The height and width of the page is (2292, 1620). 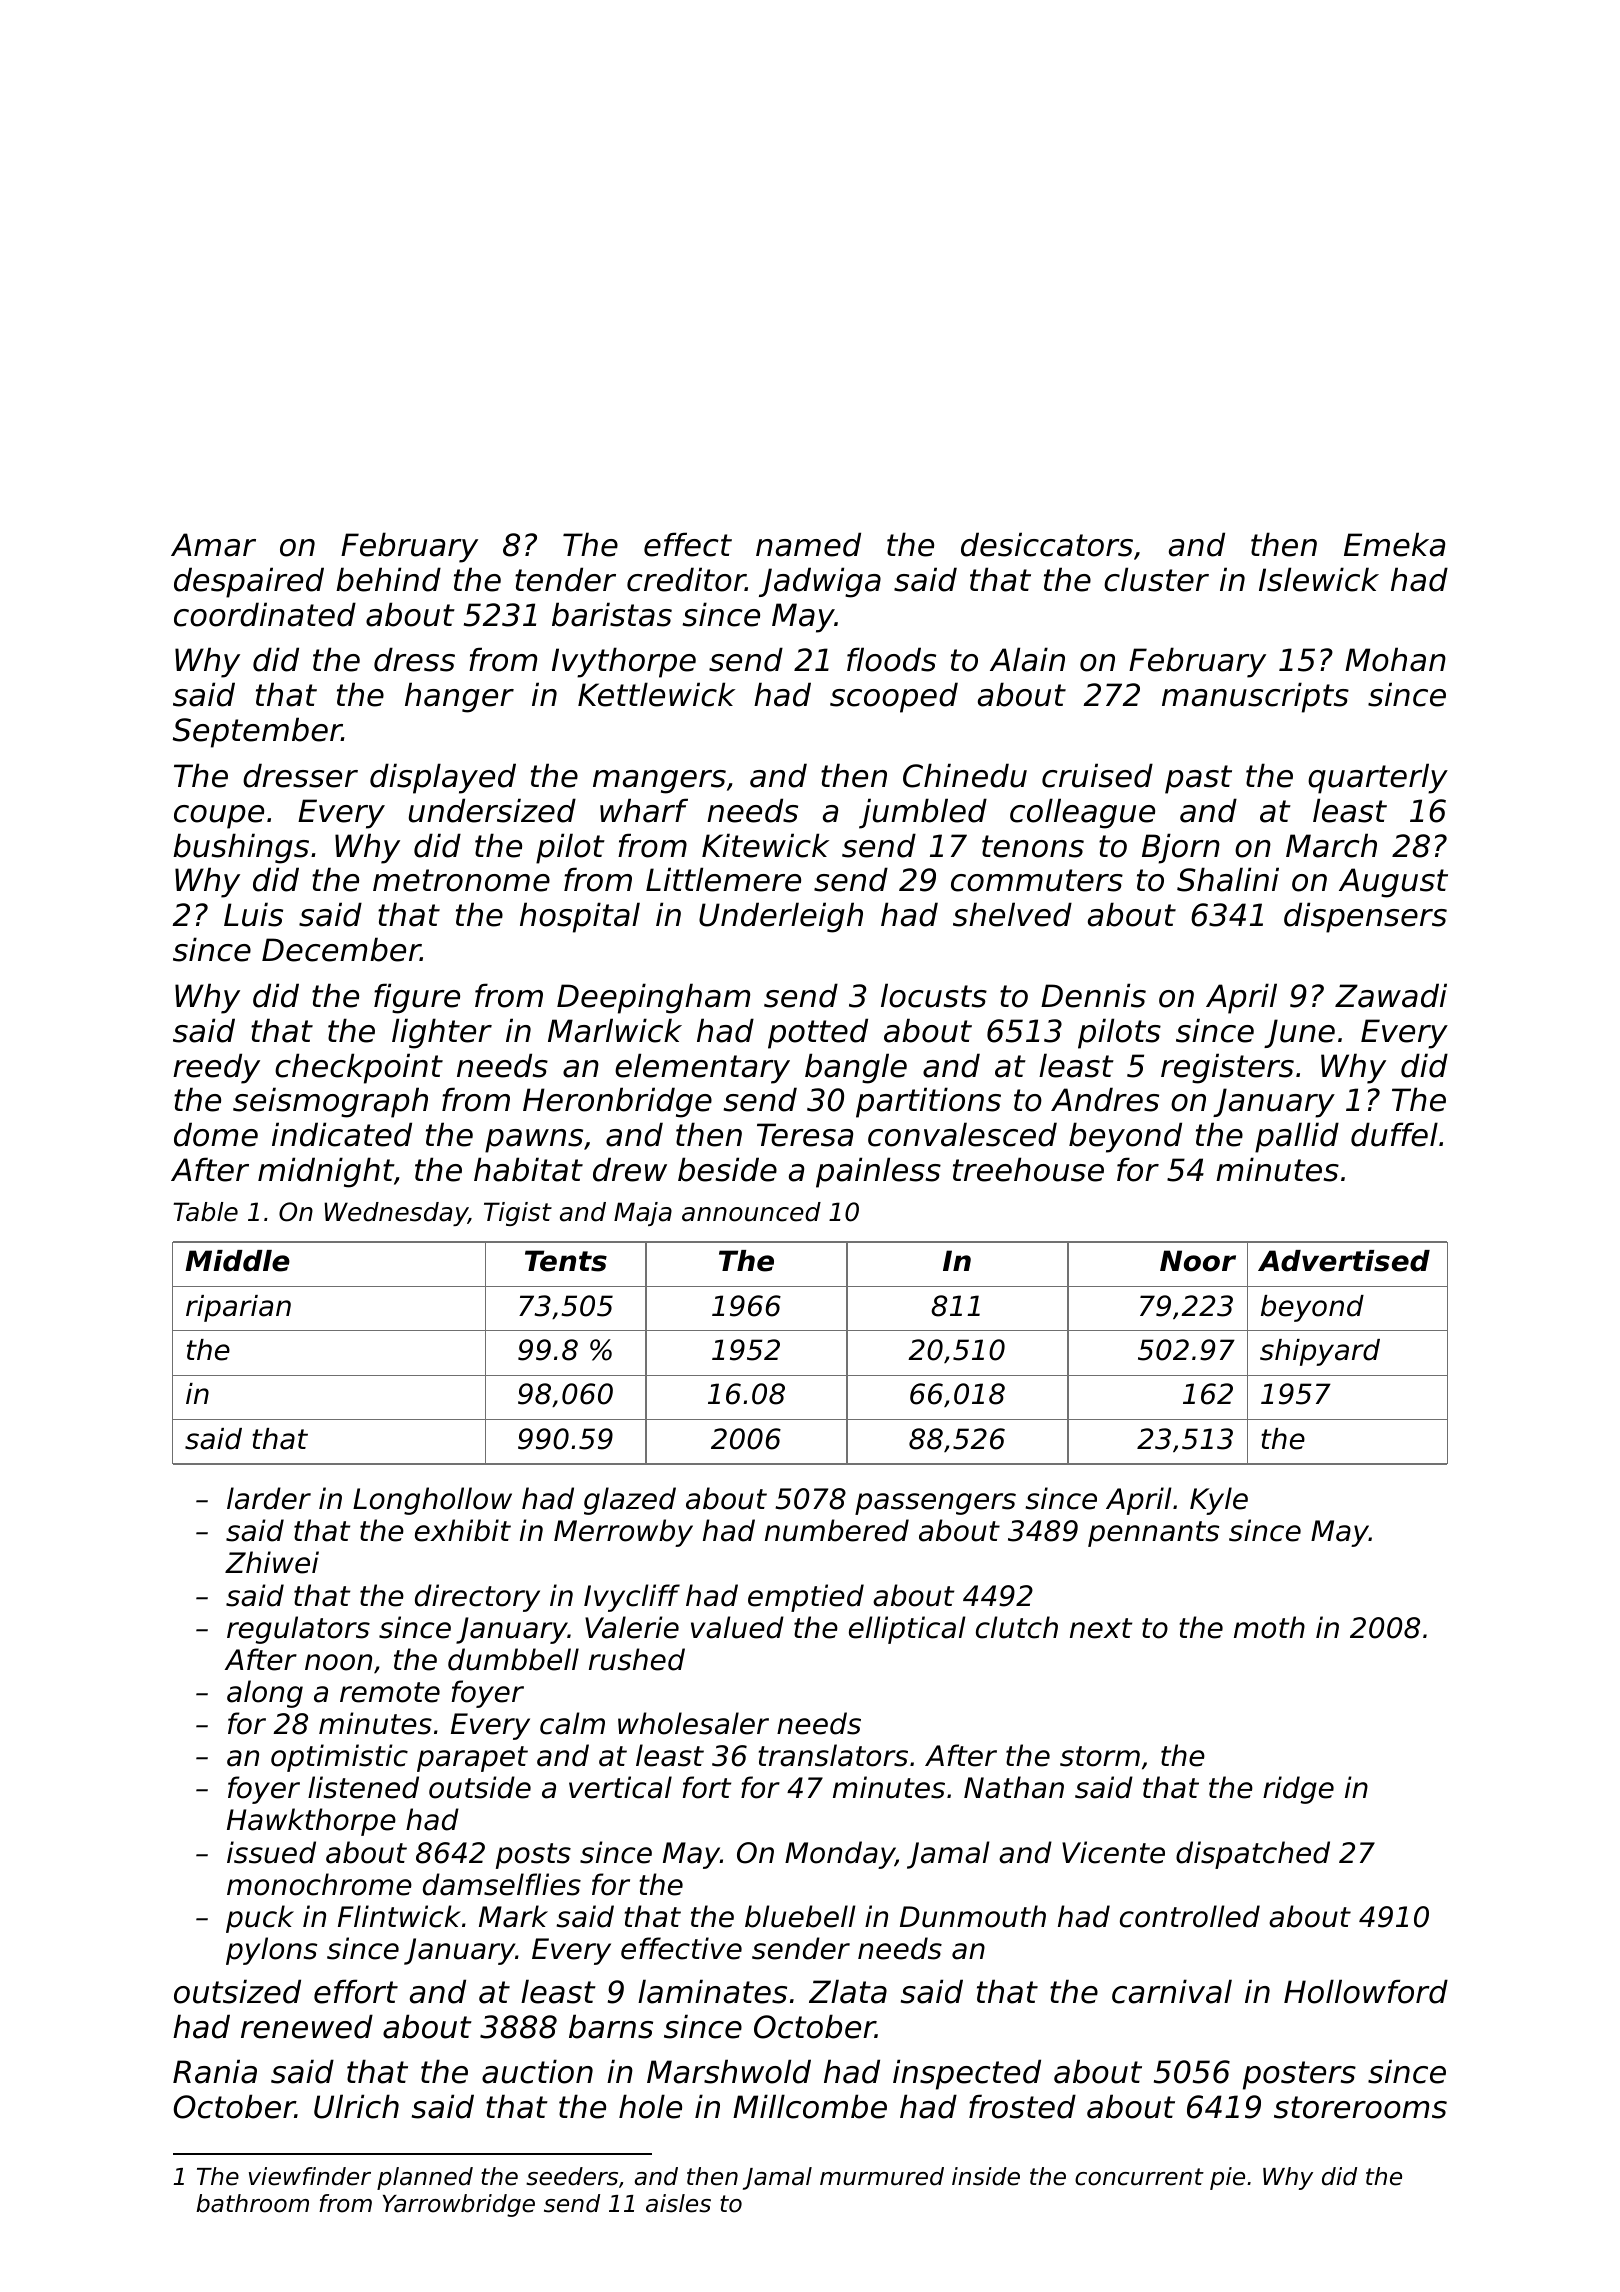 What do you see at coordinates (215, 2071) in the page?
I see `Rania` at bounding box center [215, 2071].
